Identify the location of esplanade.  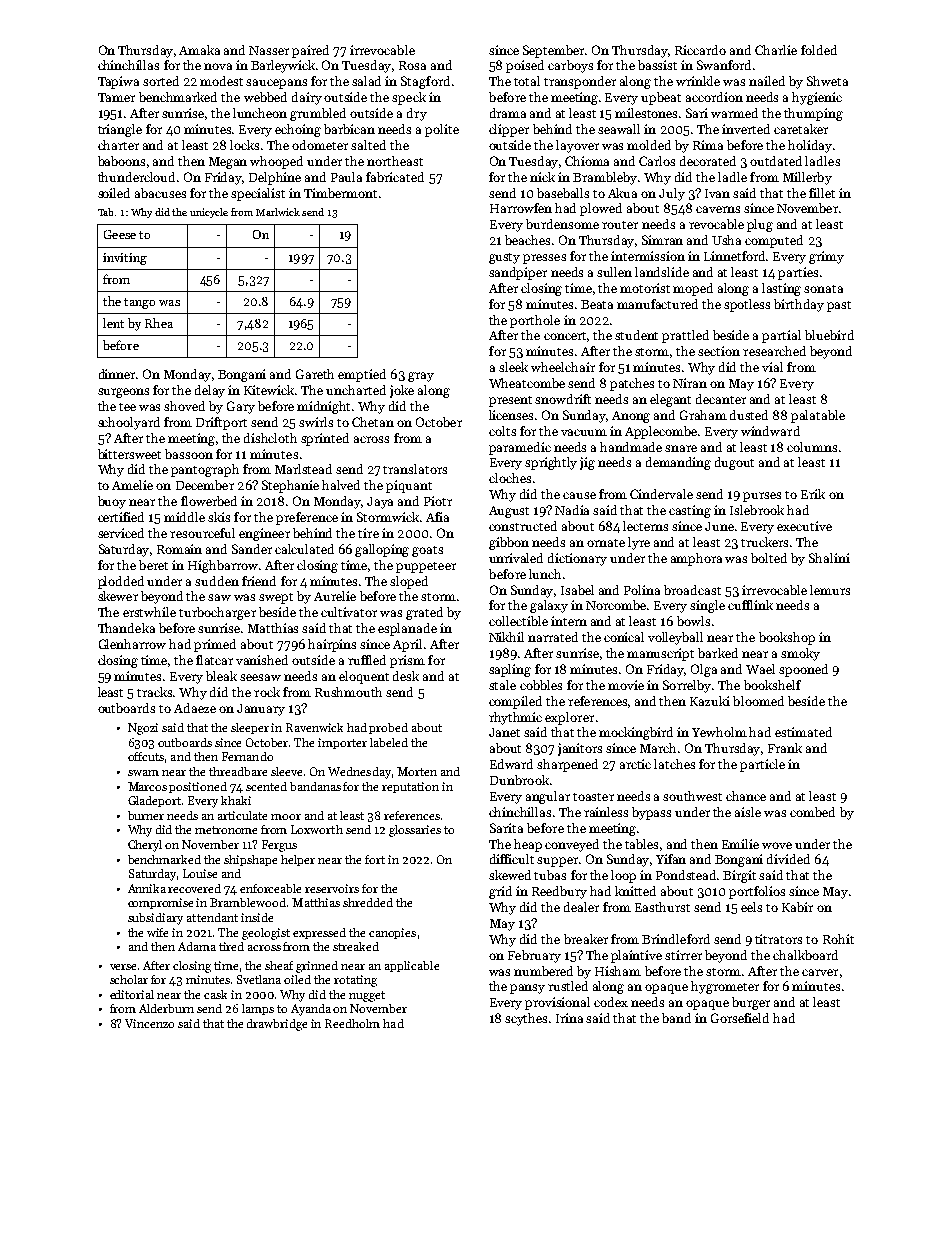
(407, 629).
